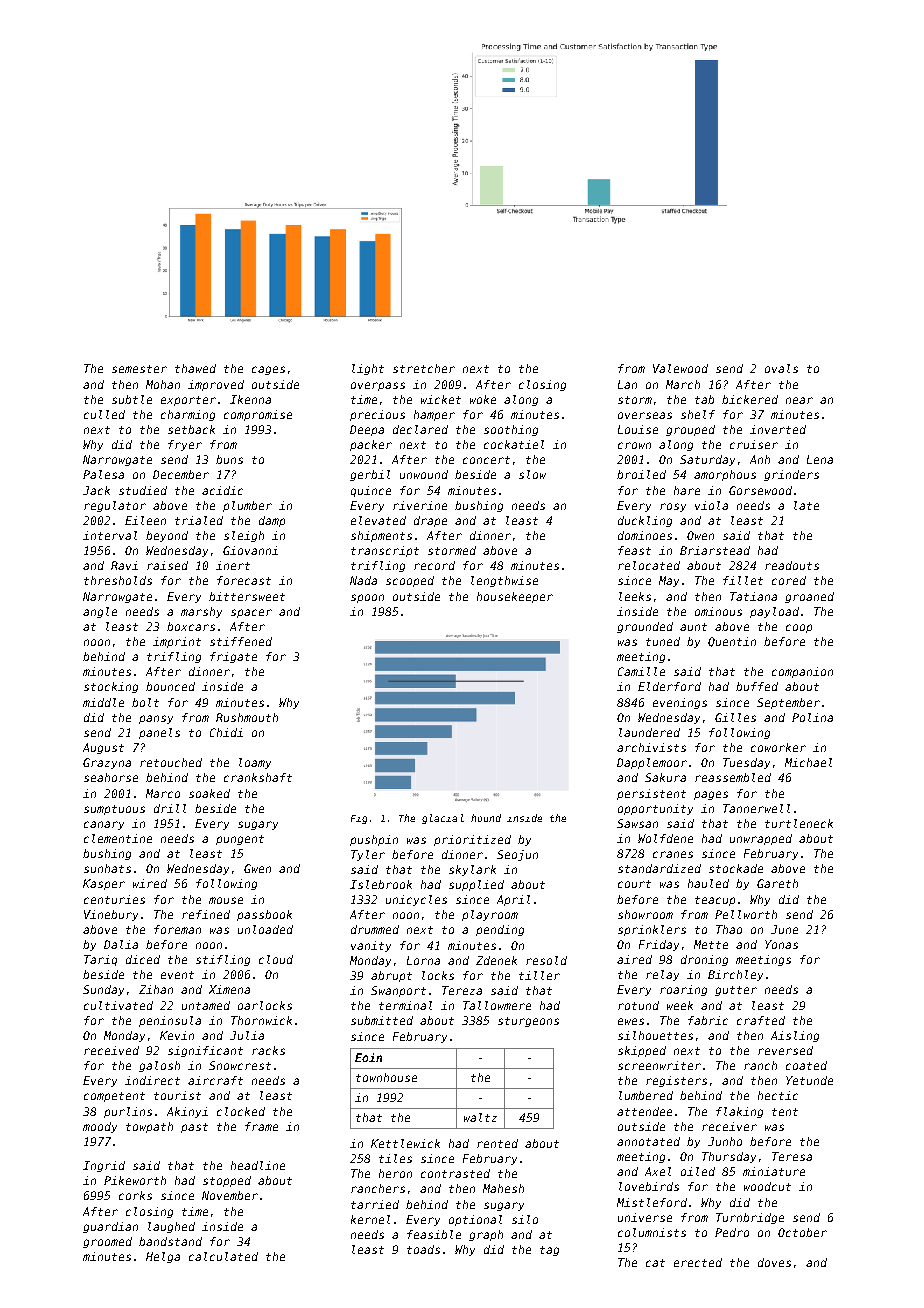 This screenshot has width=924, height=1308. I want to click on laughed, so click(171, 1227).
